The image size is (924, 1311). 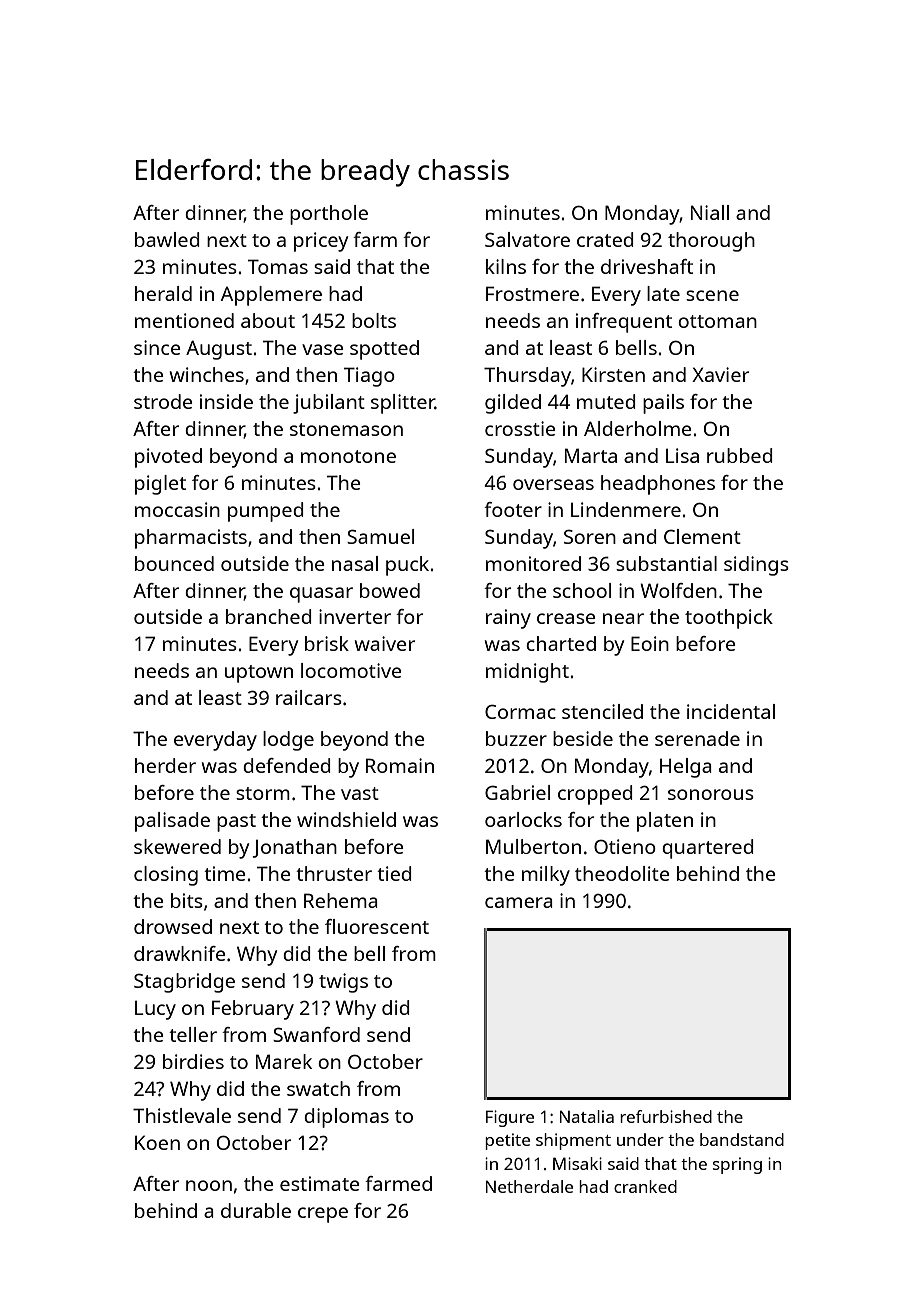 I want to click on Niall, so click(x=710, y=212).
